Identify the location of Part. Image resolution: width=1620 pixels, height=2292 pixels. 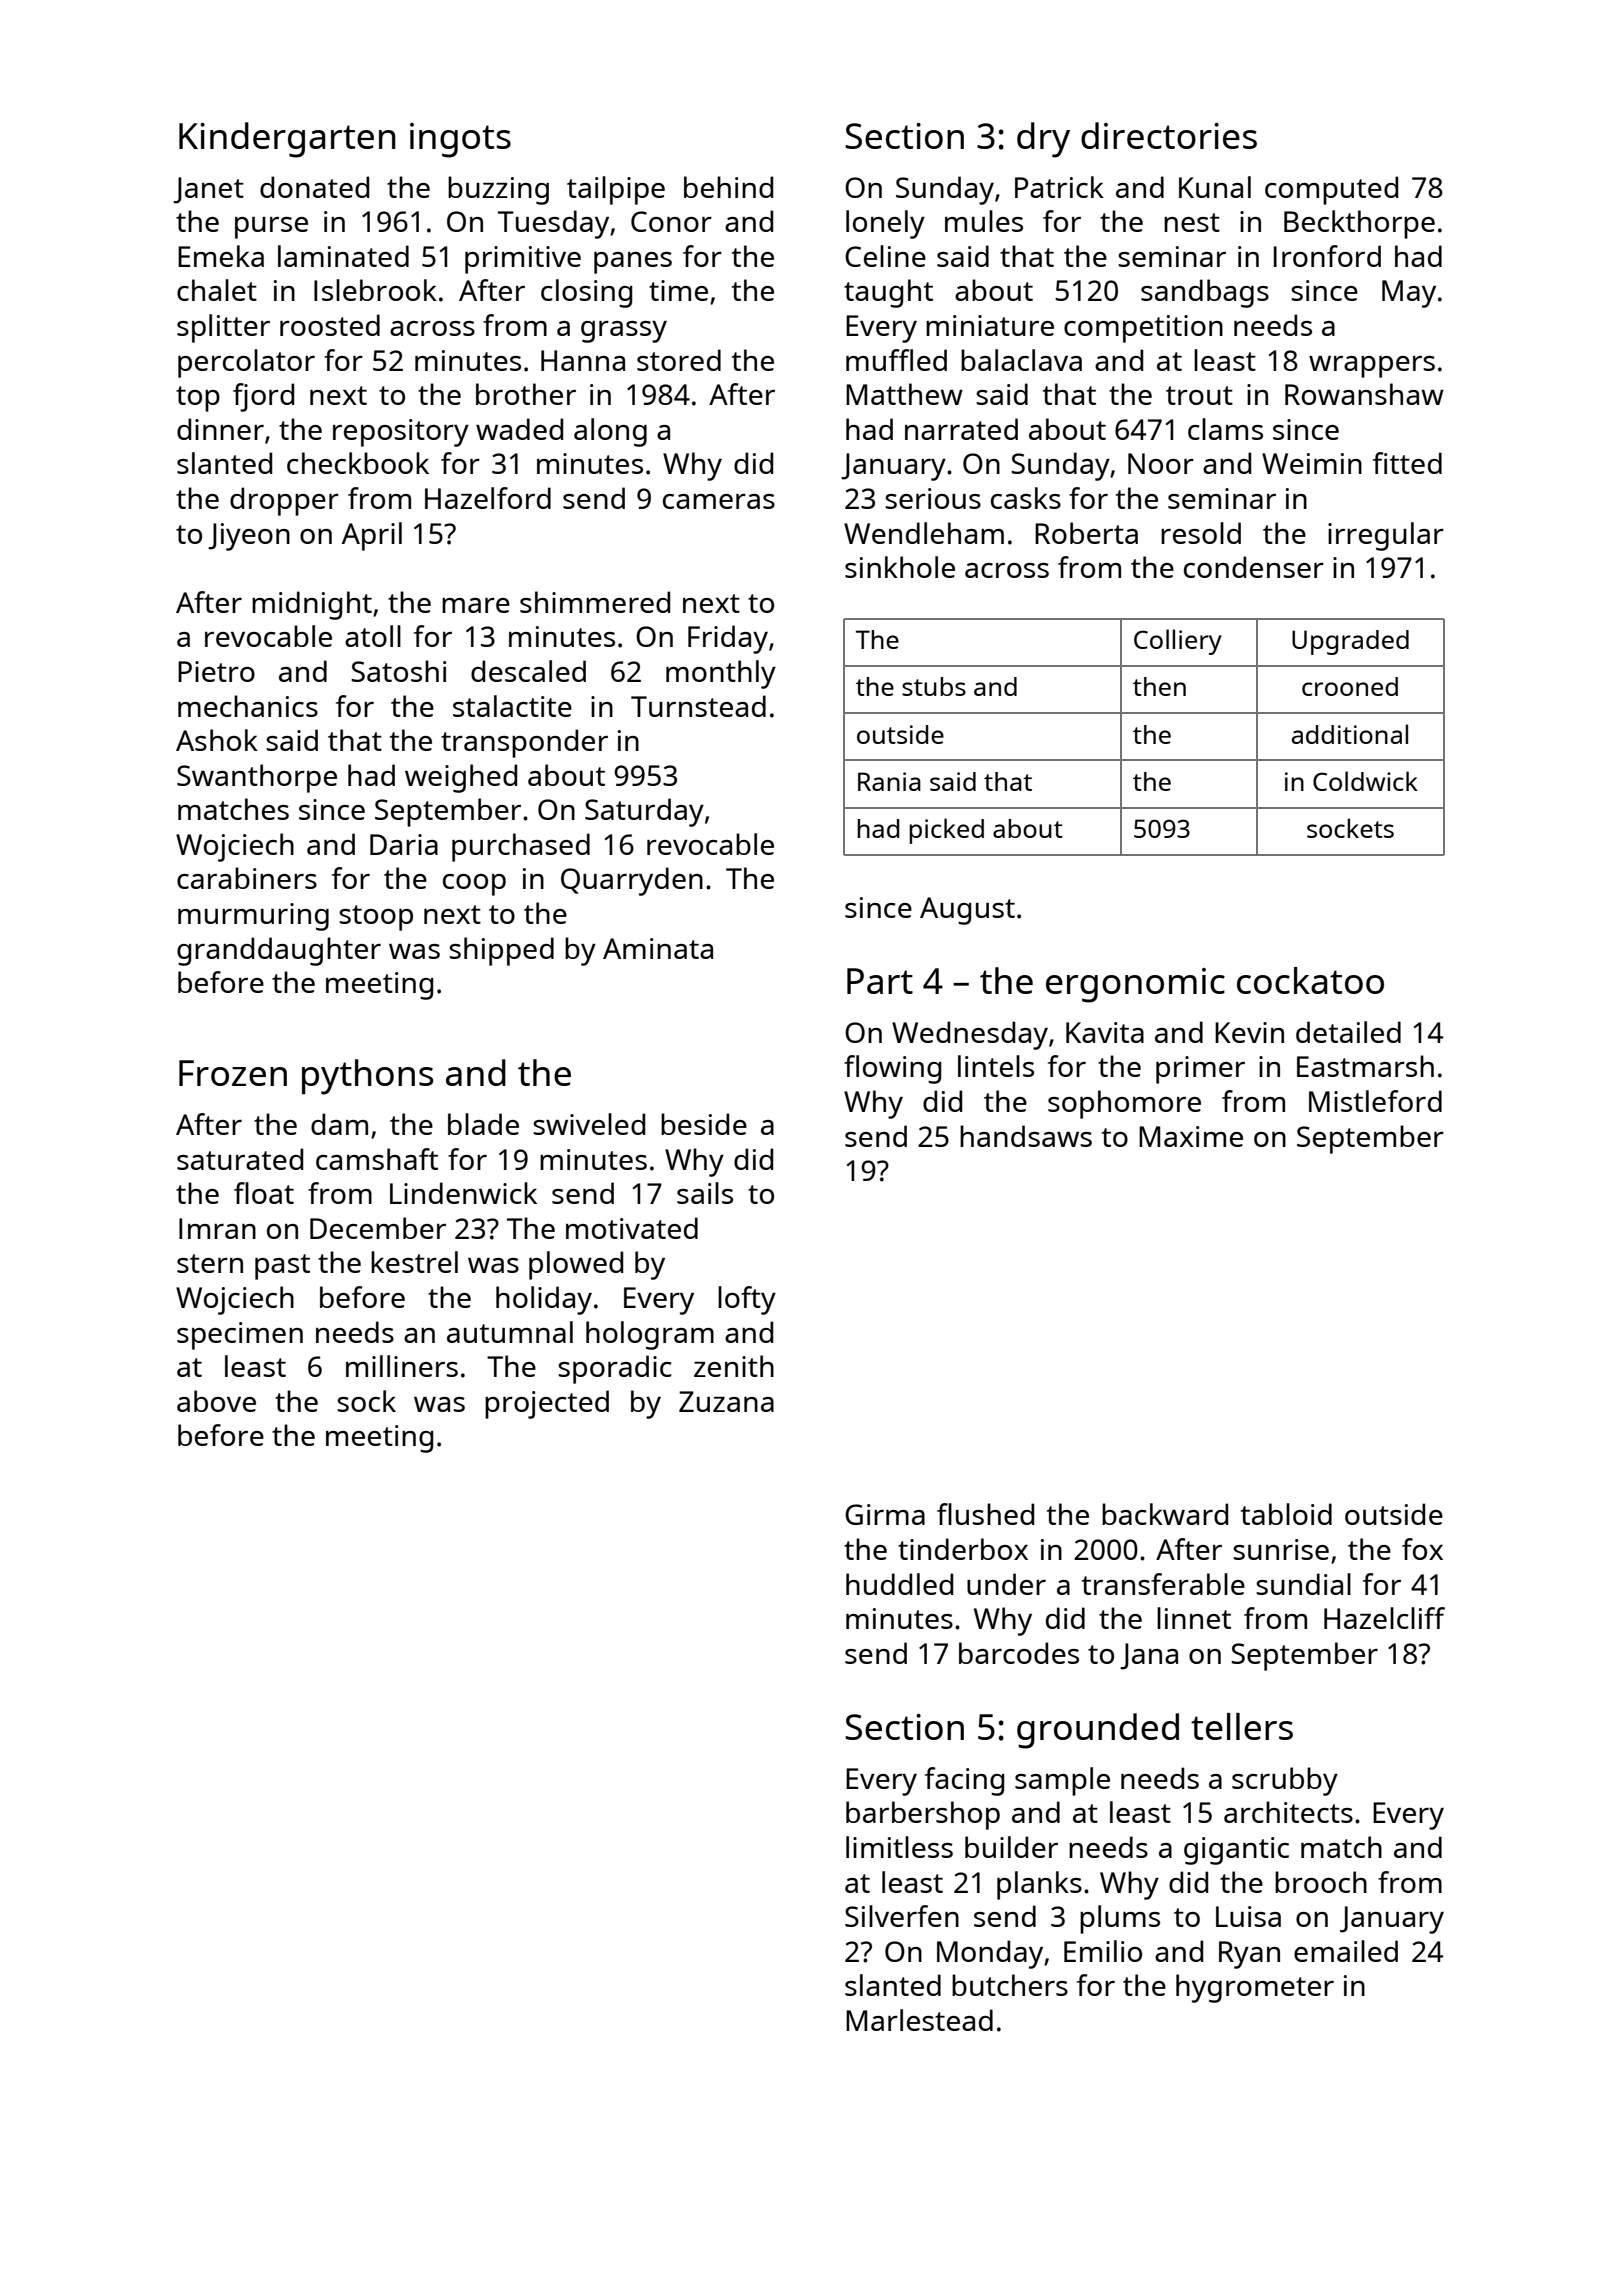
(880, 981).
